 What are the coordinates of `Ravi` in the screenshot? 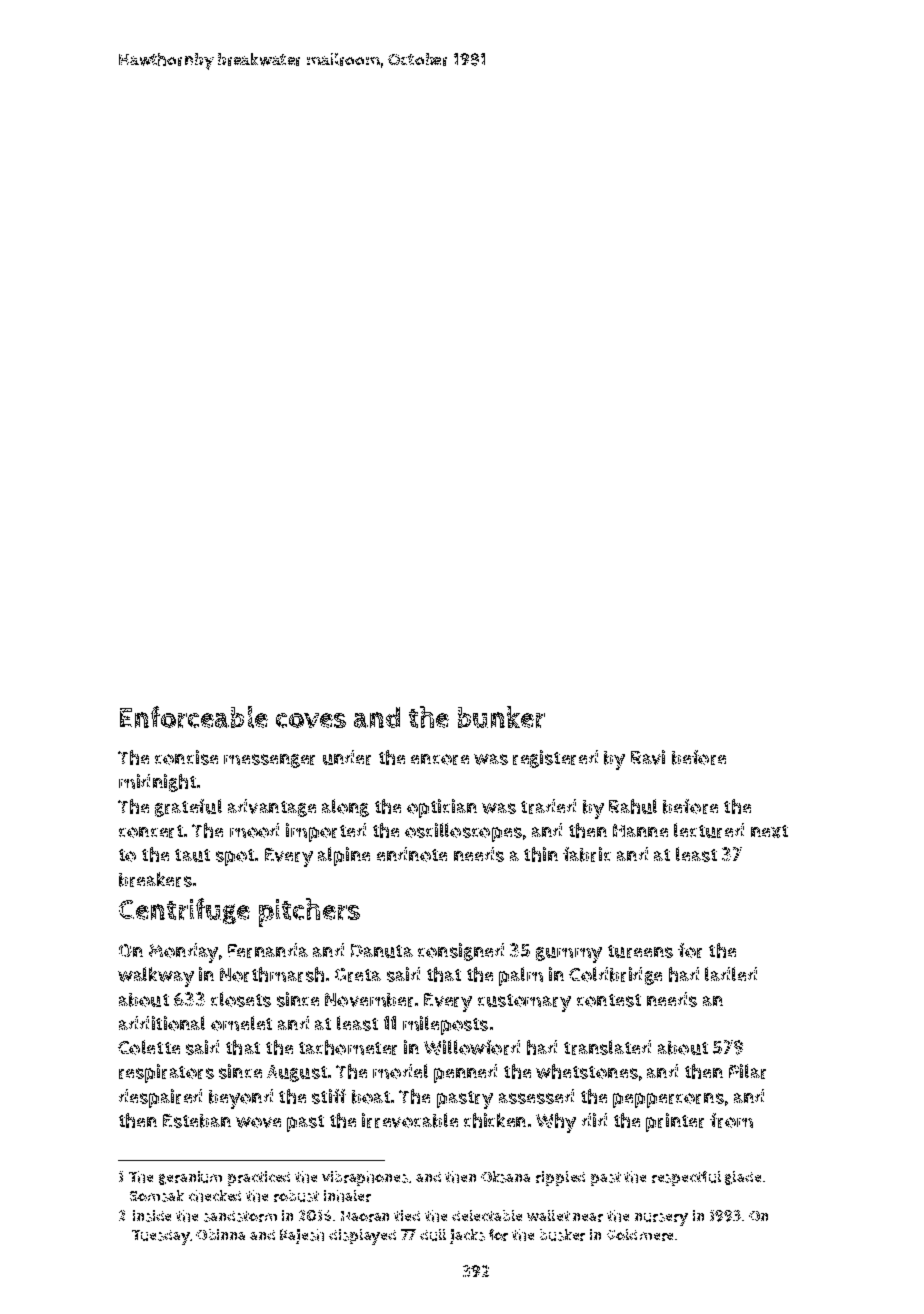 It's located at (648, 757).
